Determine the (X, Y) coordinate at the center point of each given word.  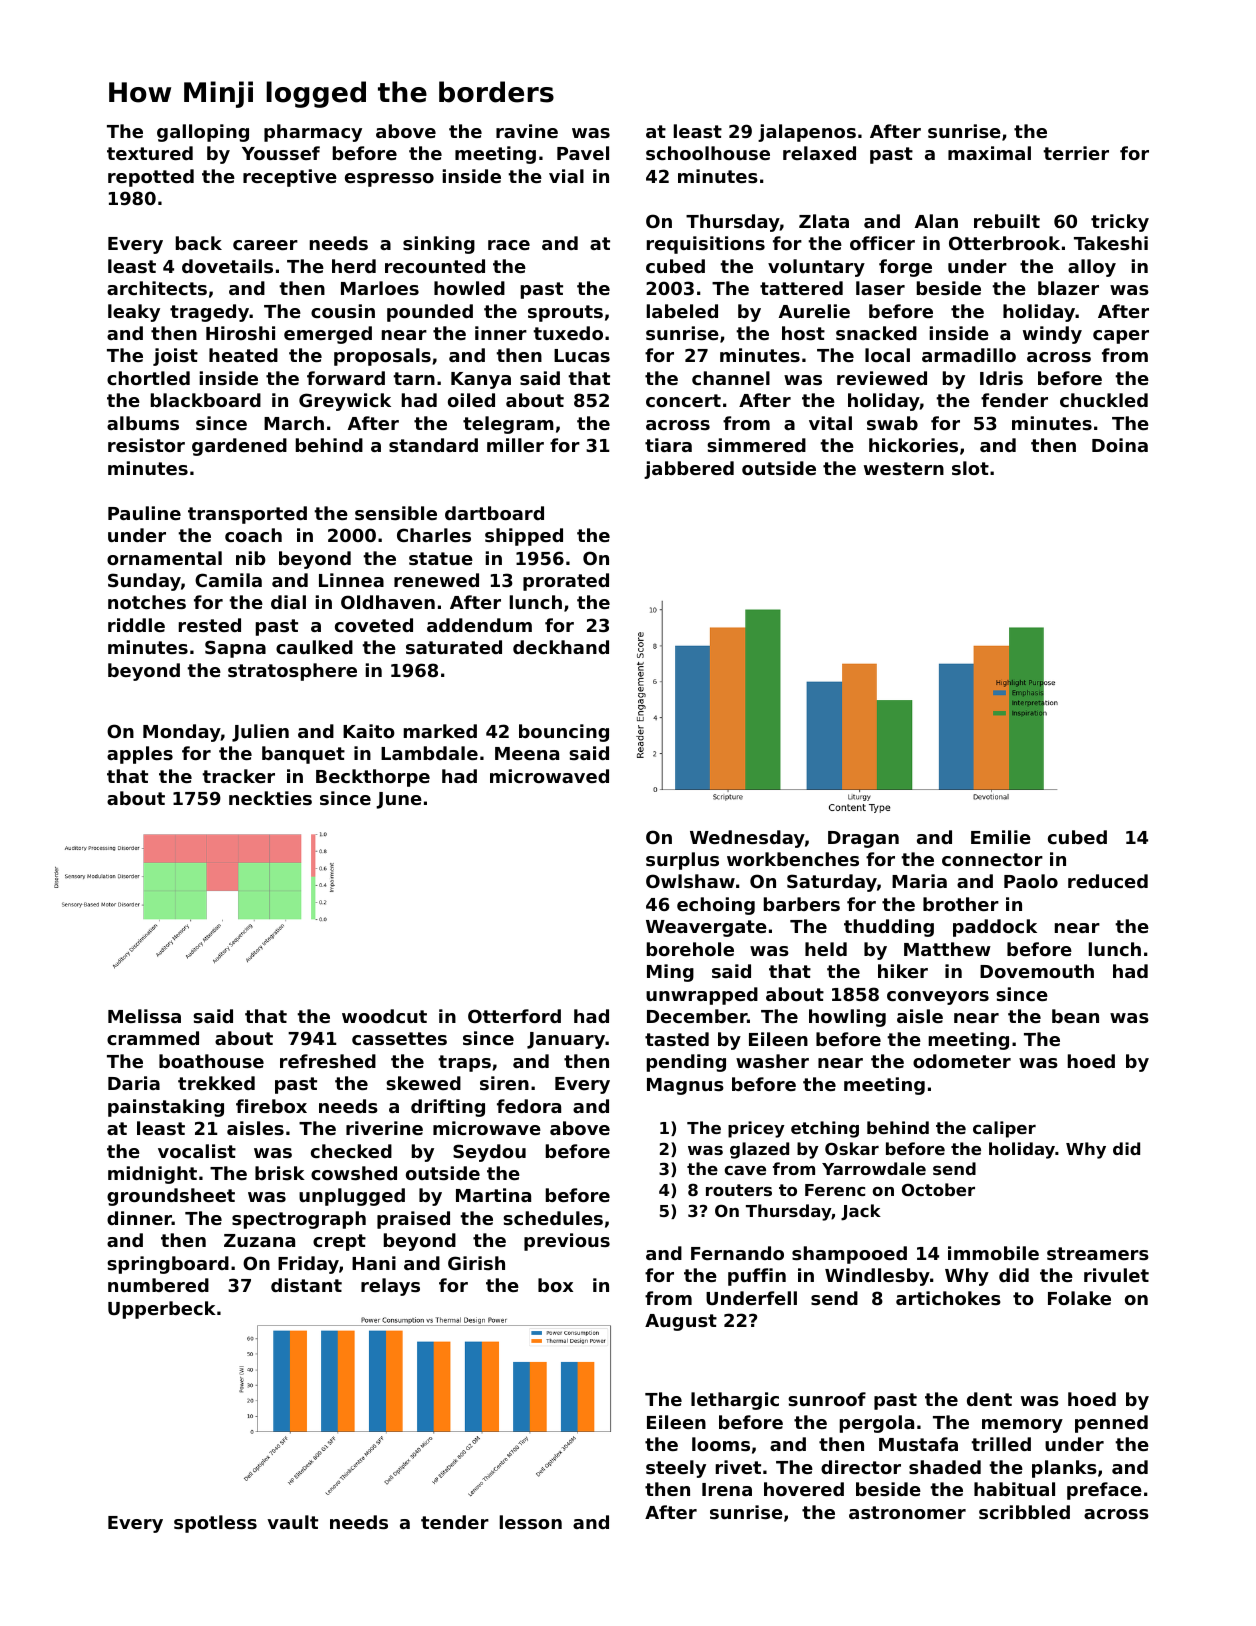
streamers (1098, 1253)
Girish (476, 1263)
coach (253, 535)
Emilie (1001, 837)
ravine (527, 131)
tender (455, 1522)
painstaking (166, 1108)
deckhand (561, 647)
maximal (989, 153)
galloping (203, 133)
